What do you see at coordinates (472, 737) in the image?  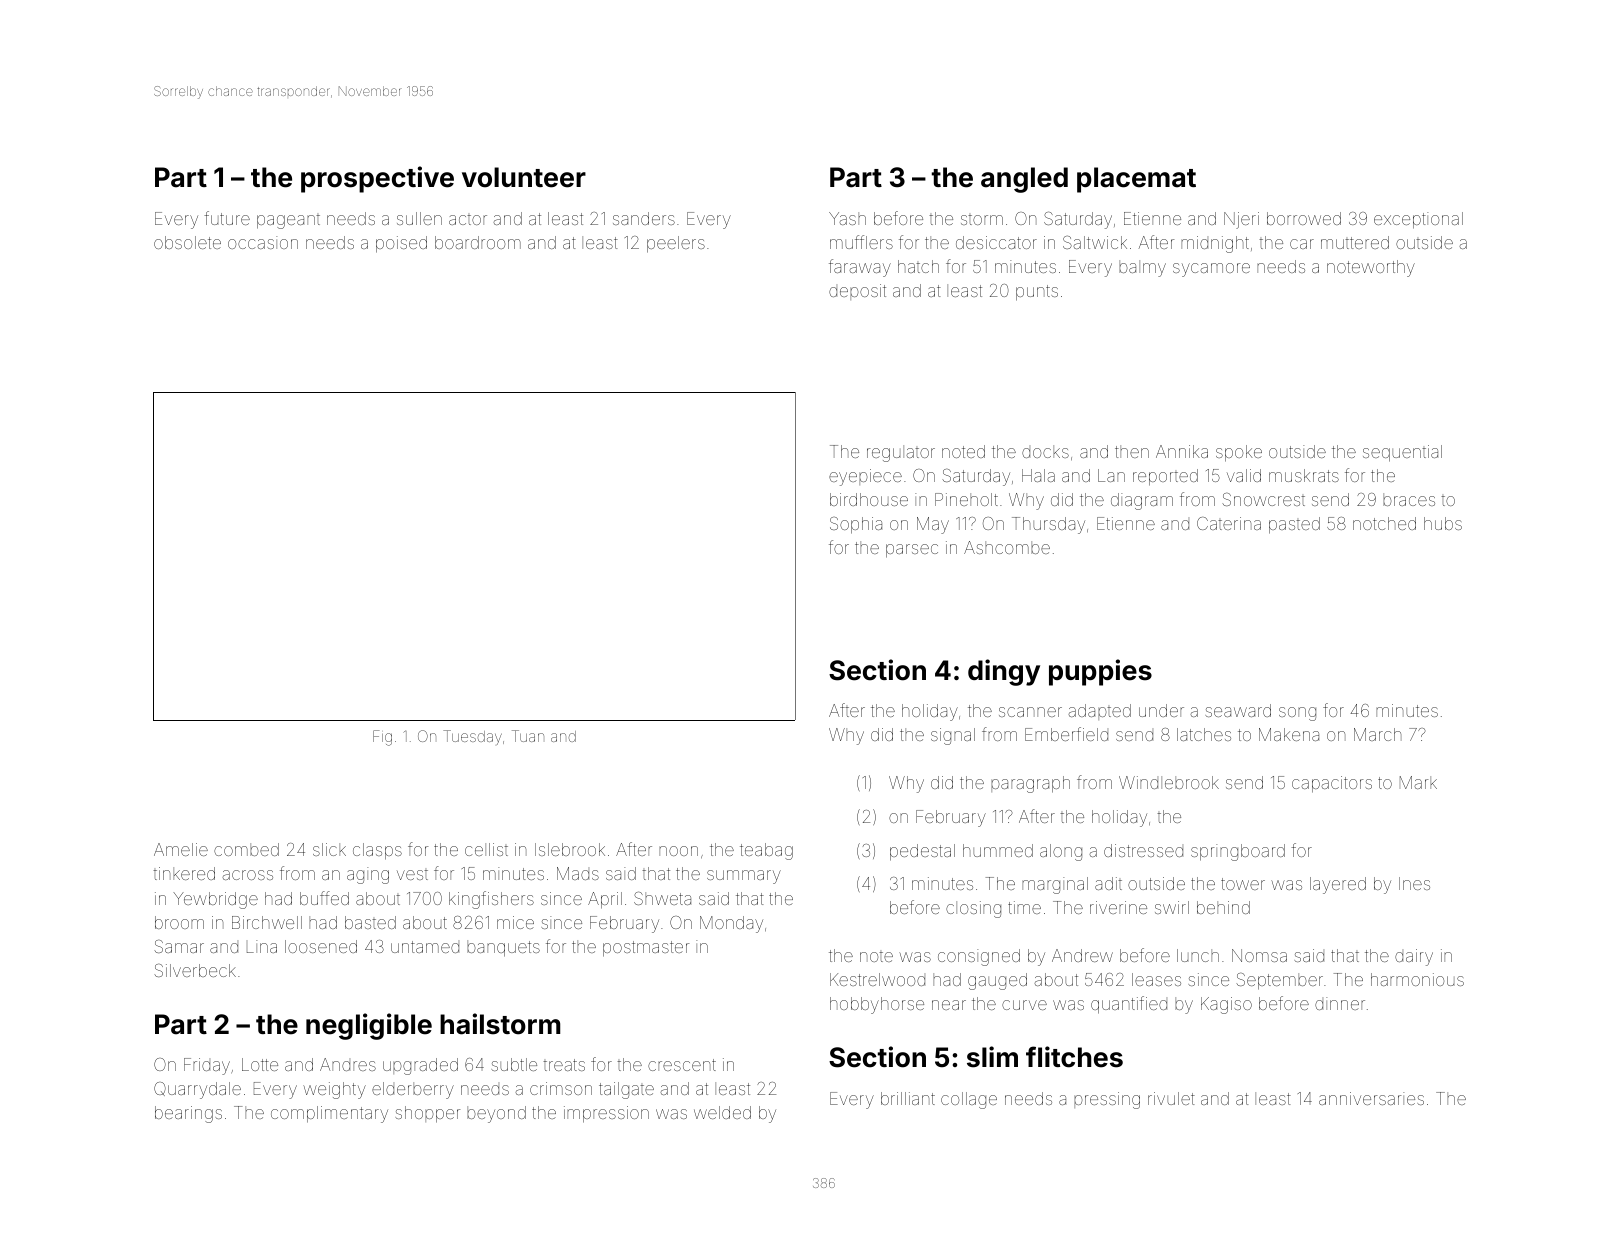 I see `Tuesday` at bounding box center [472, 737].
